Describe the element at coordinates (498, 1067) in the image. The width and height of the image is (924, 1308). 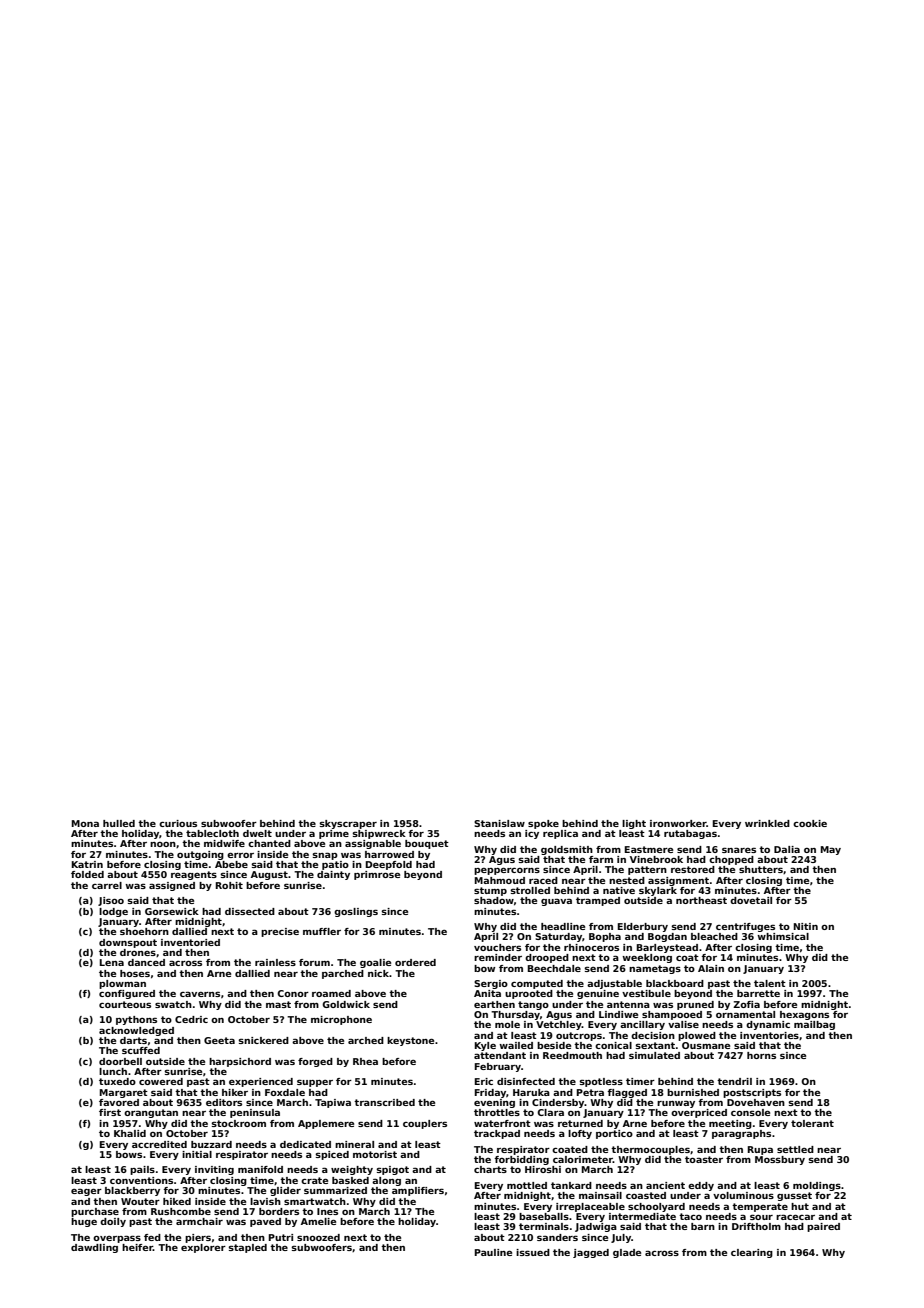
I see `February` at that location.
